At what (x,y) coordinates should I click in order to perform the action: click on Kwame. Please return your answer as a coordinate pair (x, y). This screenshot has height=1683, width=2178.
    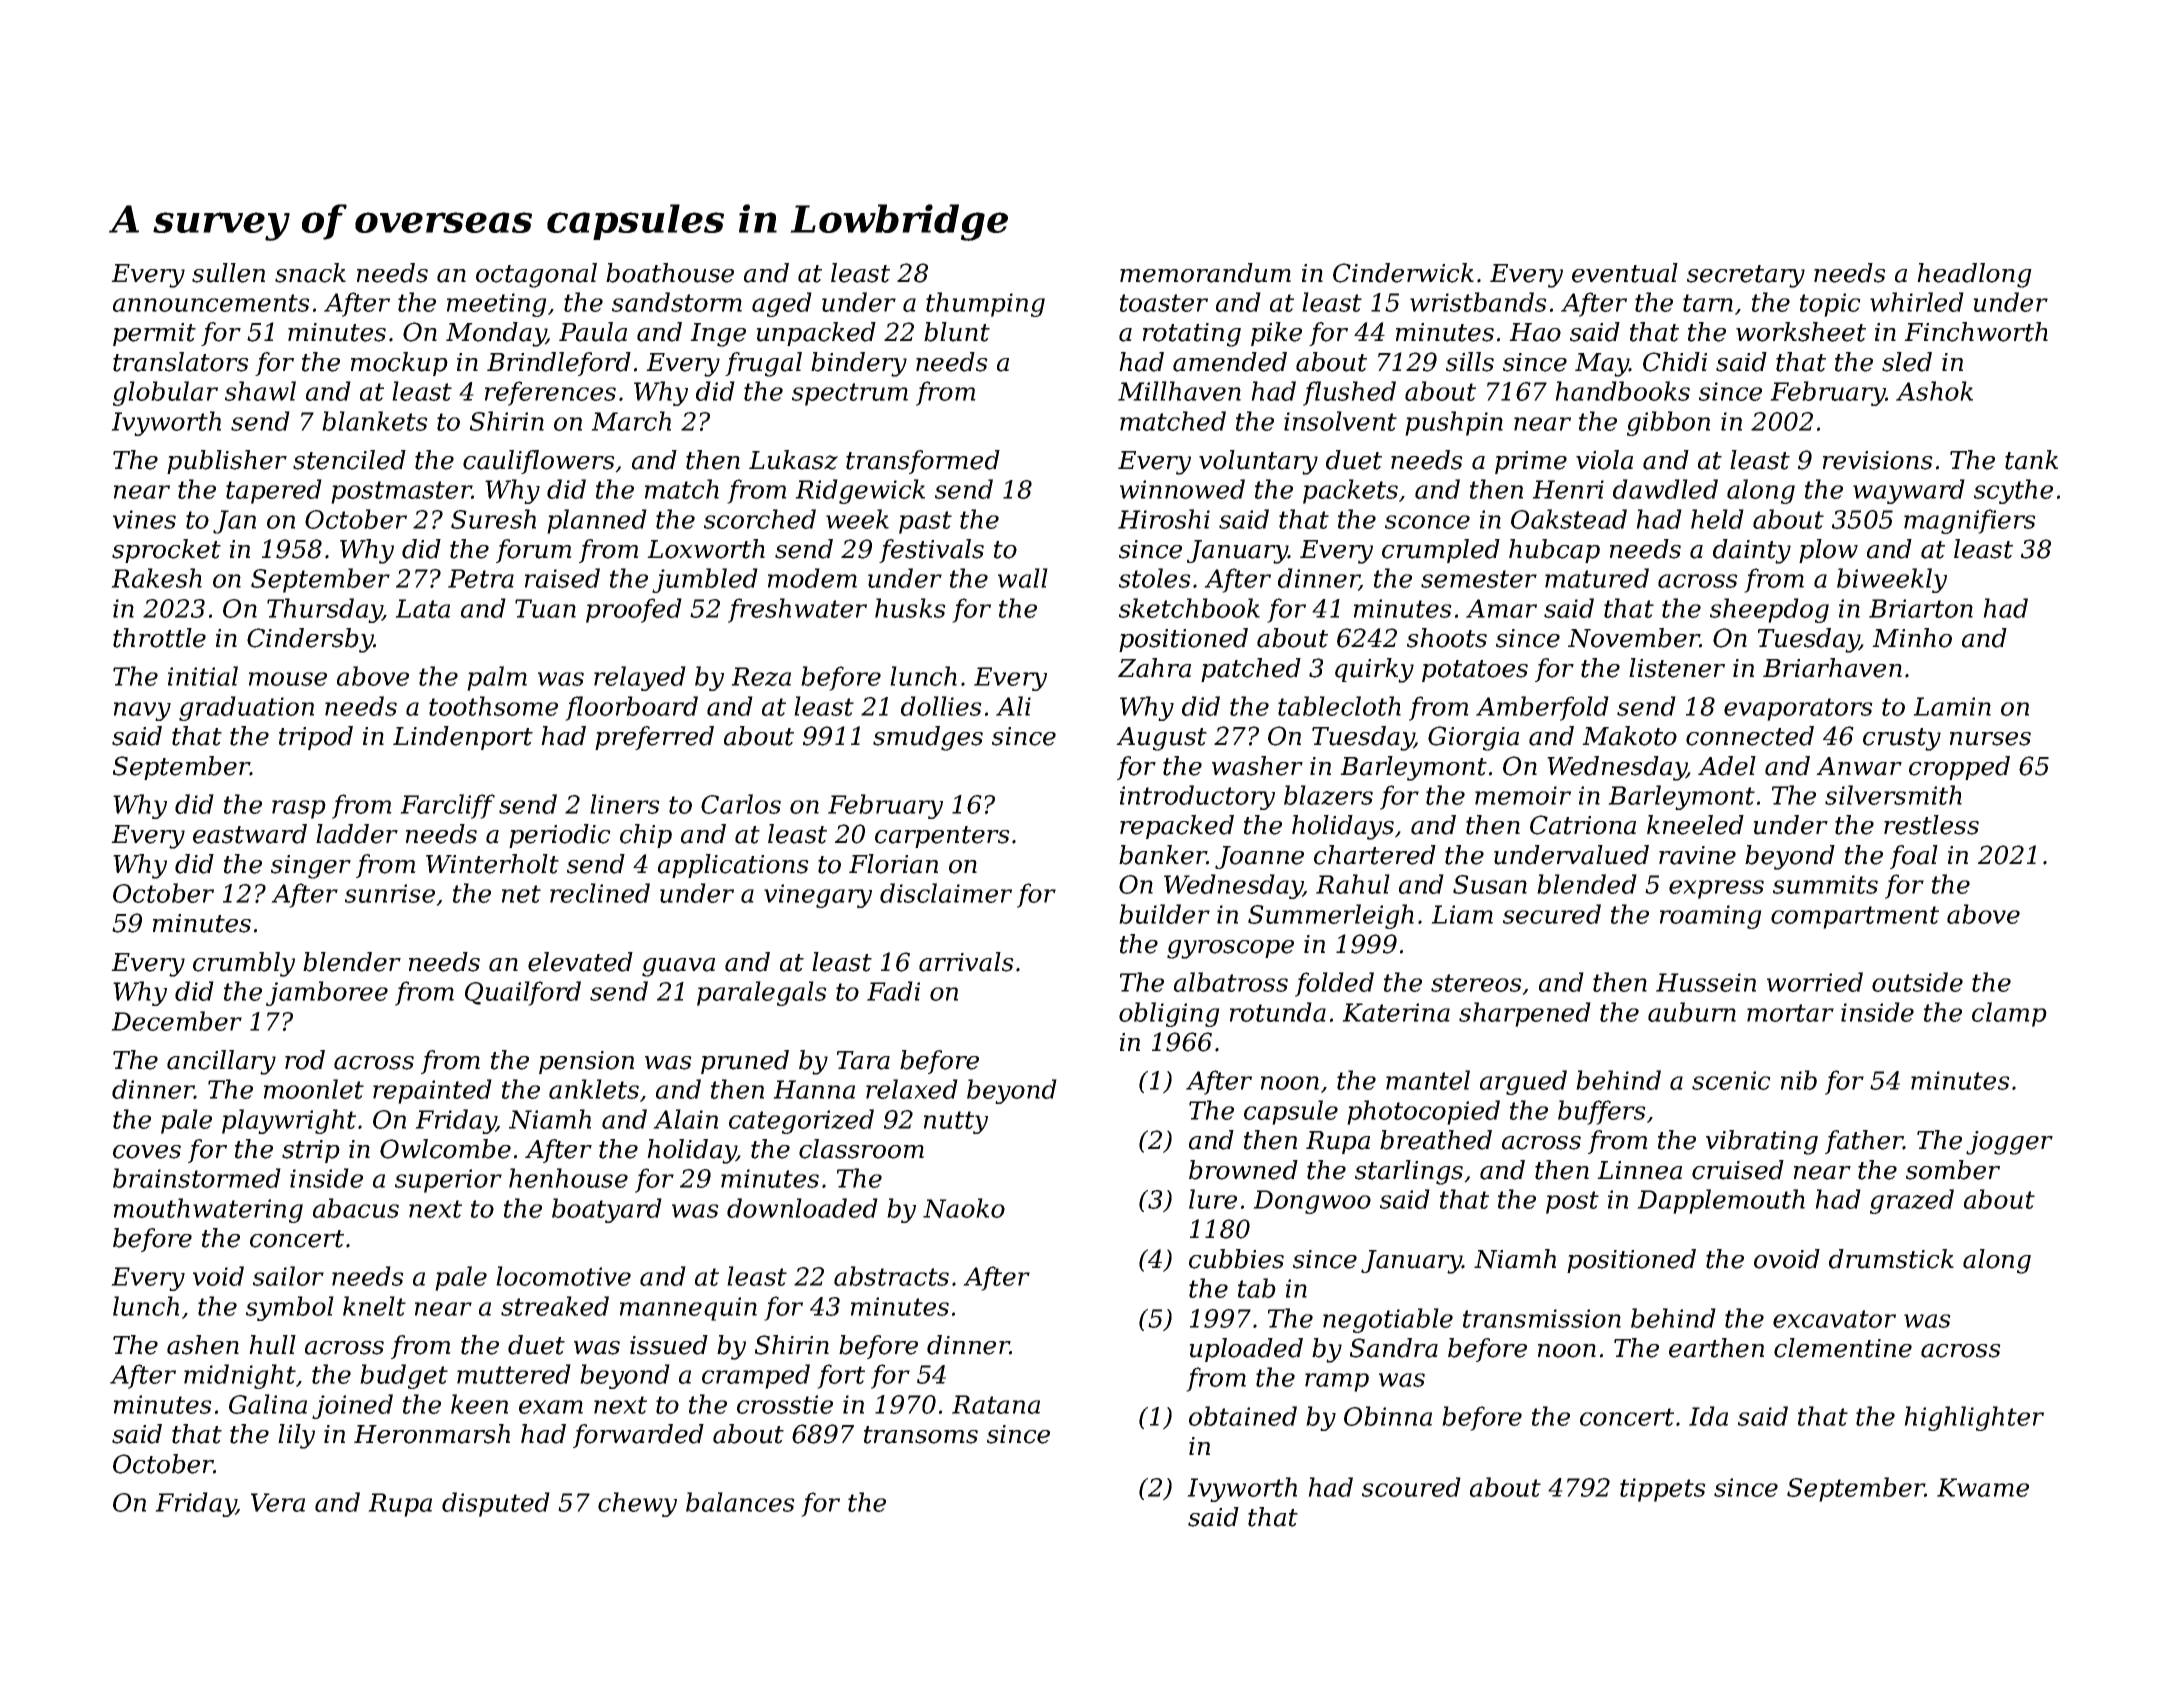
    Looking at the image, I should click on (1983, 1487).
